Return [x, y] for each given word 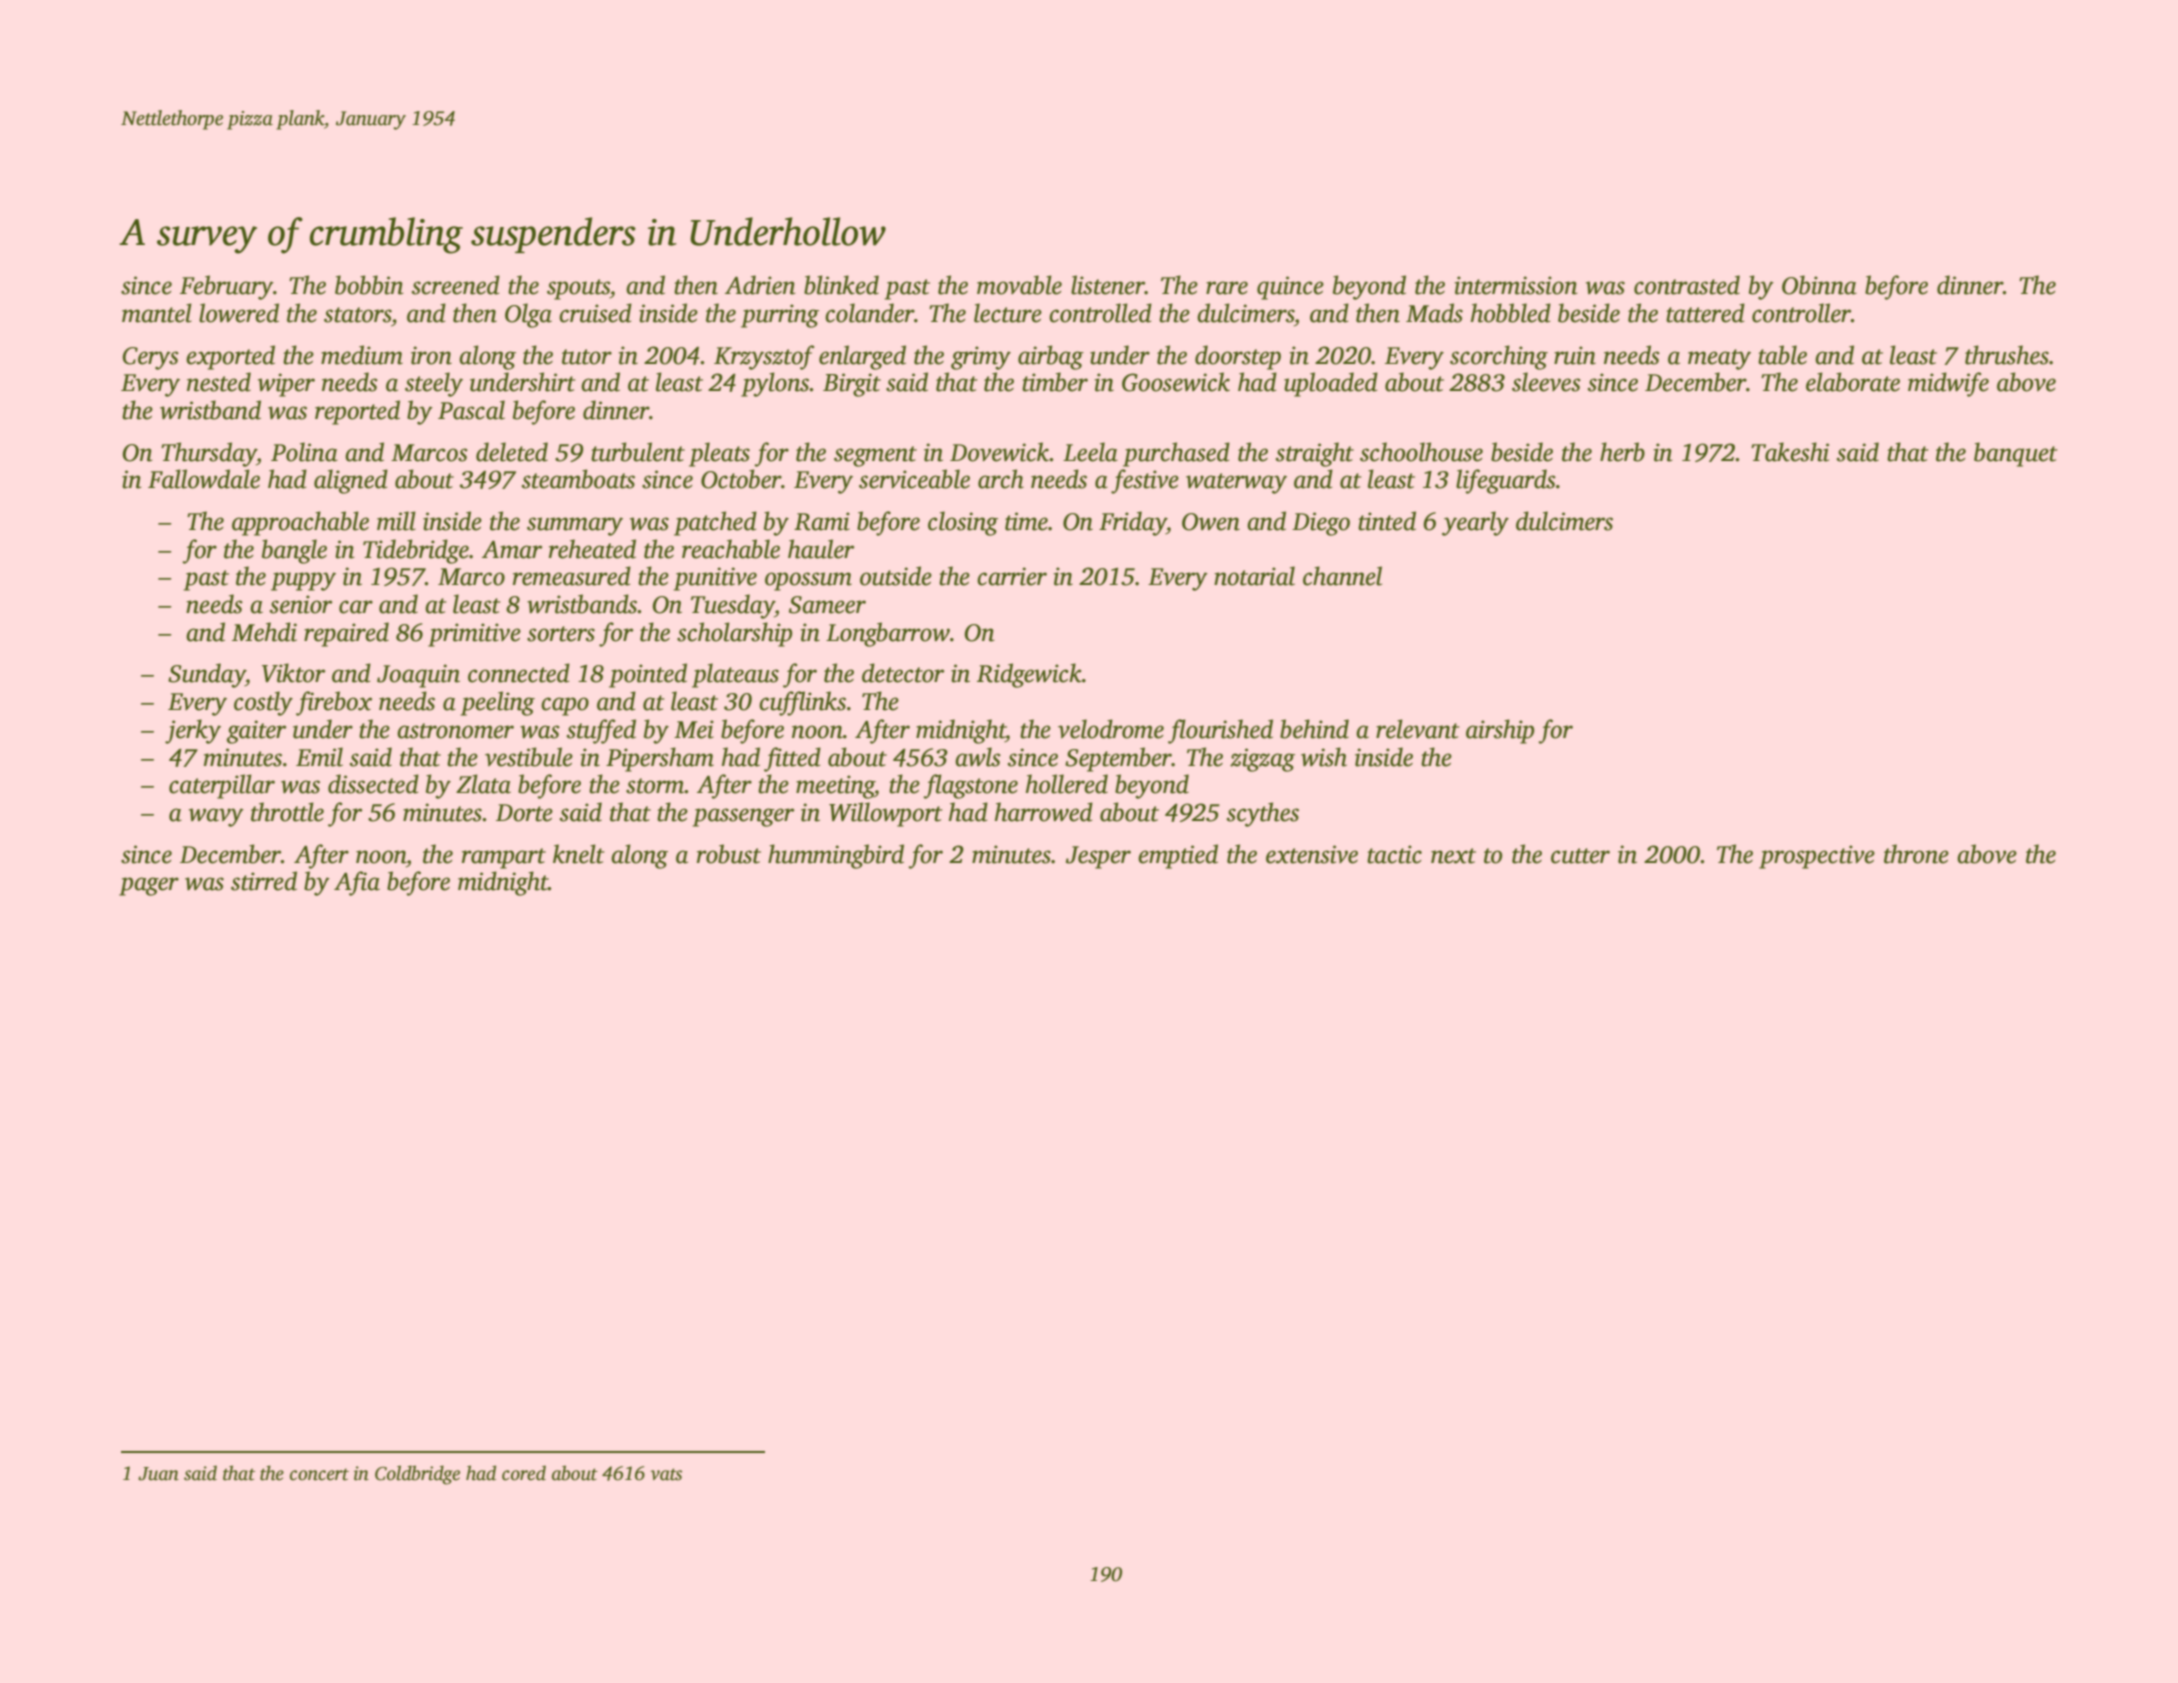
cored [524, 1473]
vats [666, 1474]
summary [575, 526]
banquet [2015, 454]
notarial [1254, 576]
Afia [357, 883]
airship [1500, 731]
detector [903, 673]
